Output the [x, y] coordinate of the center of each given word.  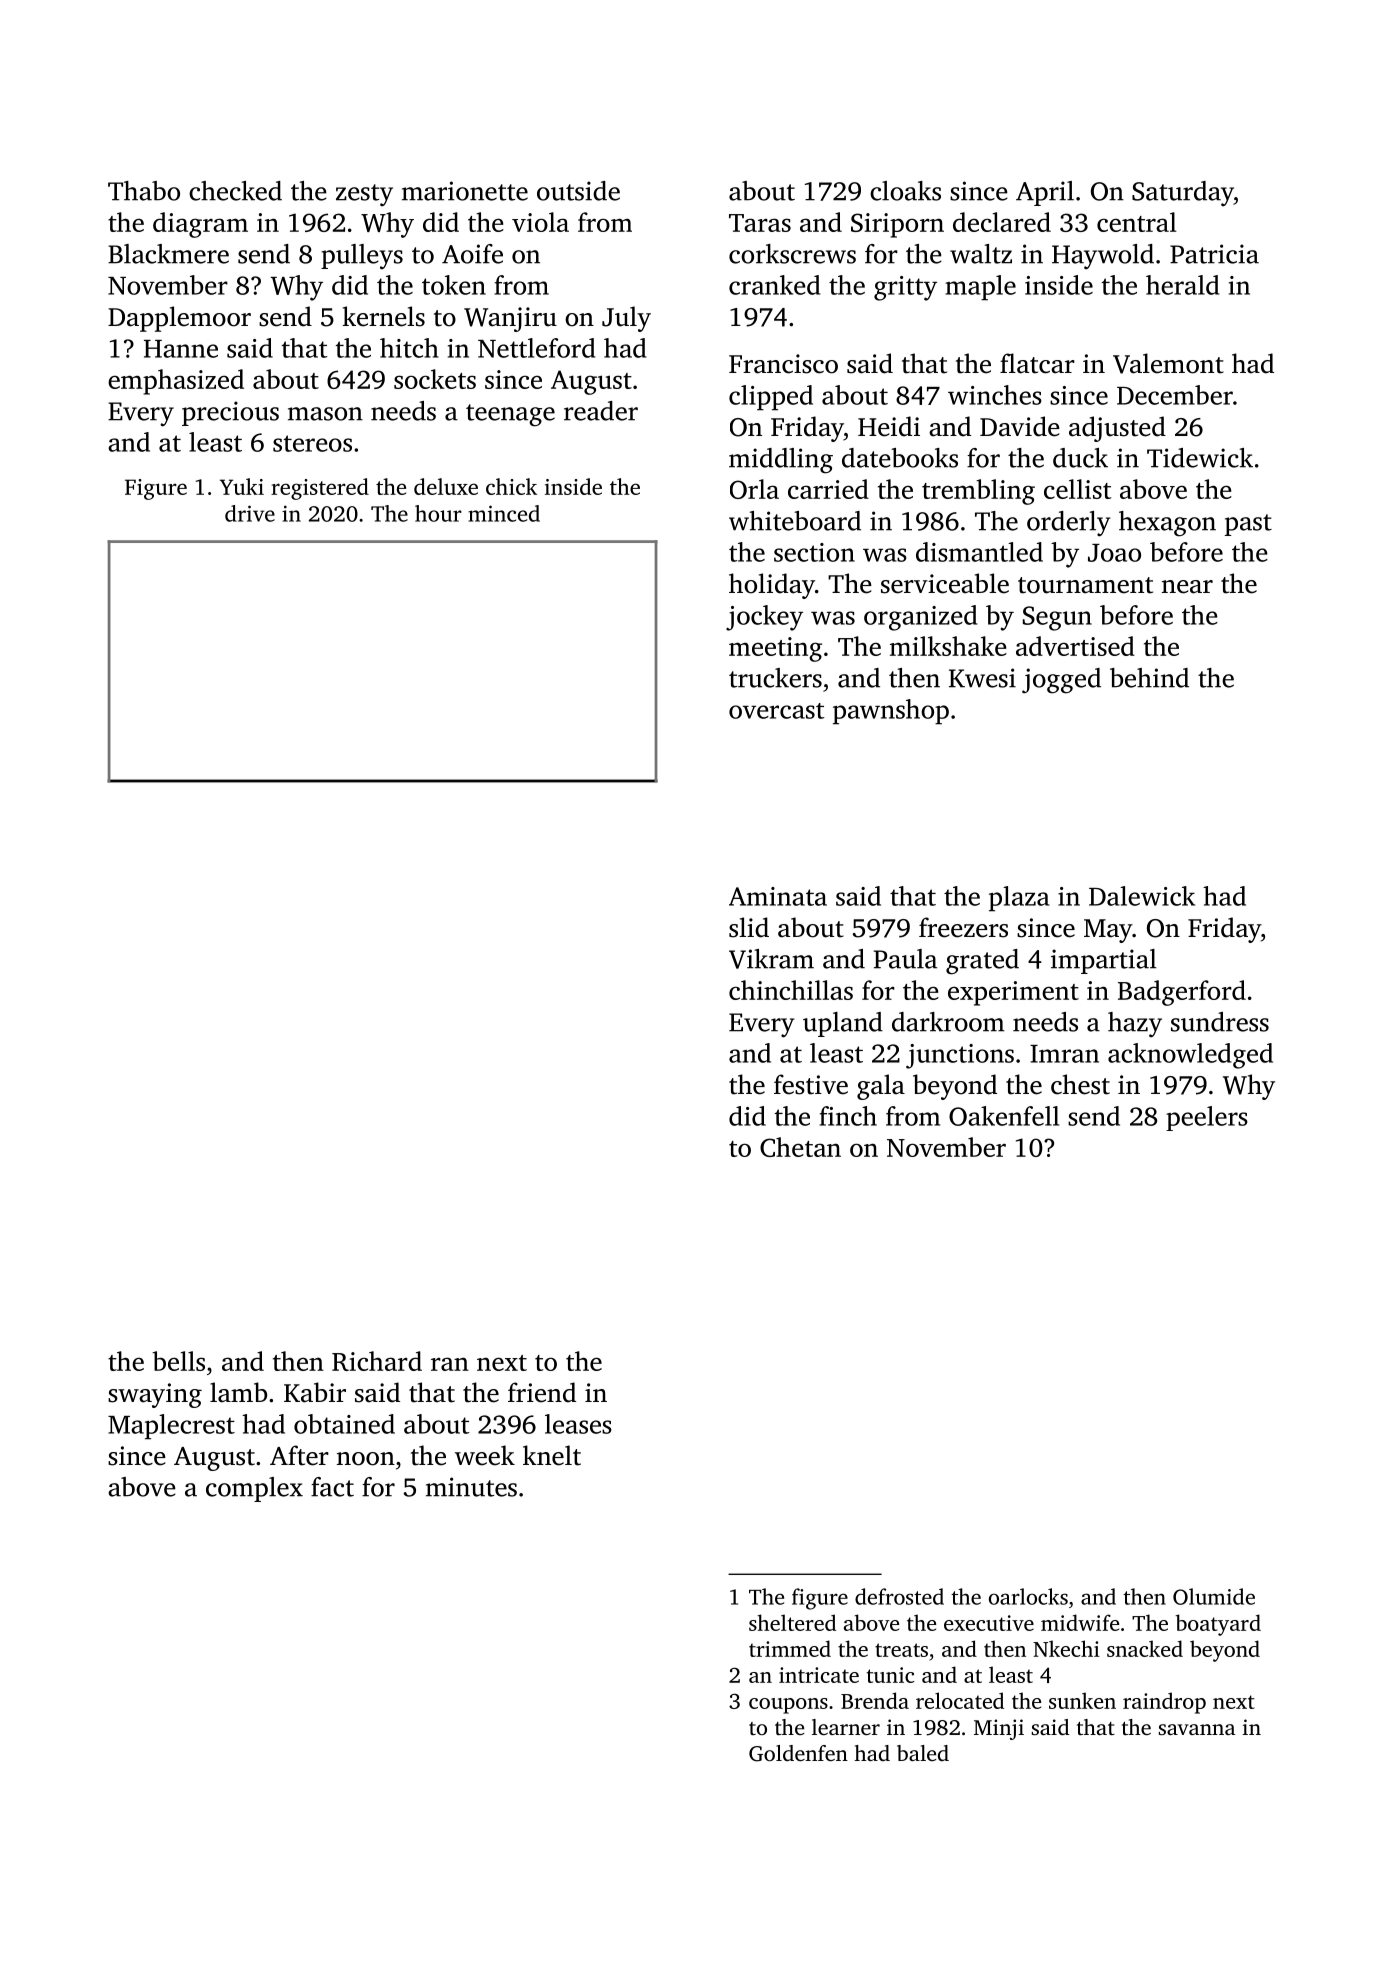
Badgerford [1182, 993]
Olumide [1214, 1596]
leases [578, 1424]
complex [254, 1489]
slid [749, 927]
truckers [775, 678]
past [1248, 525]
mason [325, 414]
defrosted [899, 1596]
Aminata [778, 896]
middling [781, 461]
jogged [1061, 681]
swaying [155, 1395]
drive [250, 513]
